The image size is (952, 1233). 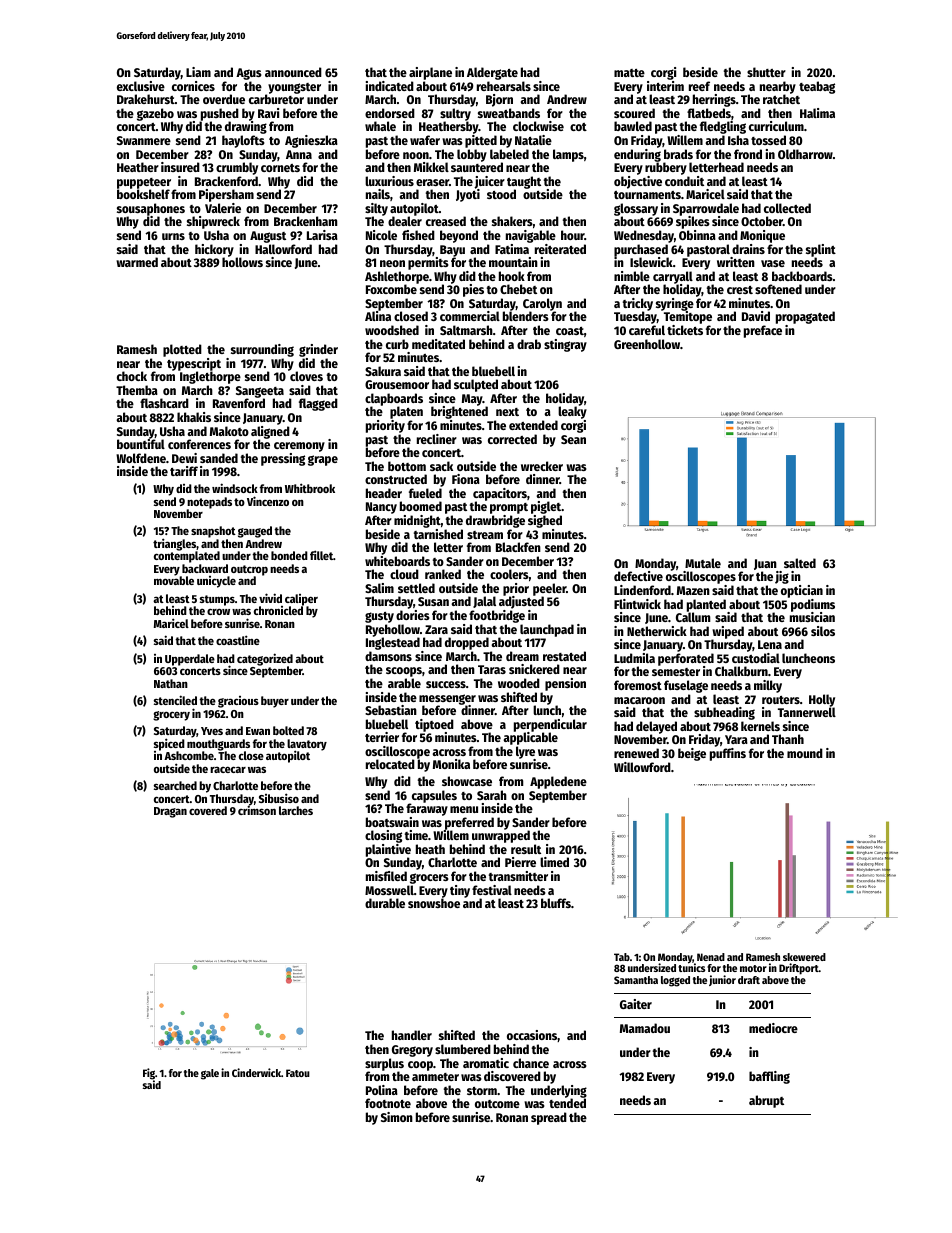 What do you see at coordinates (676, 672) in the screenshot?
I see `semester` at bounding box center [676, 672].
